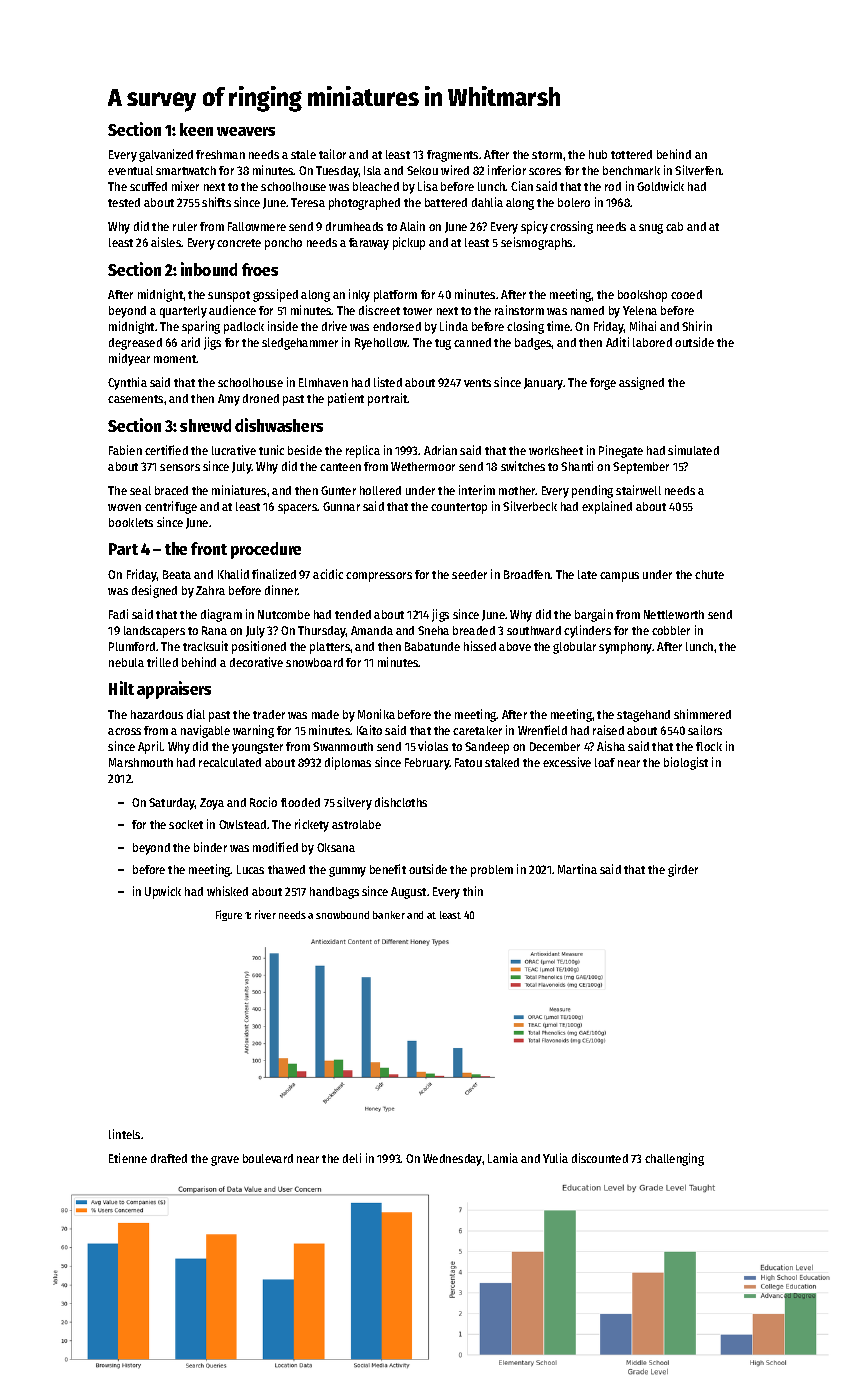 This screenshot has height=1400, width=849. What do you see at coordinates (342, 915) in the screenshot?
I see `snowbound` at bounding box center [342, 915].
